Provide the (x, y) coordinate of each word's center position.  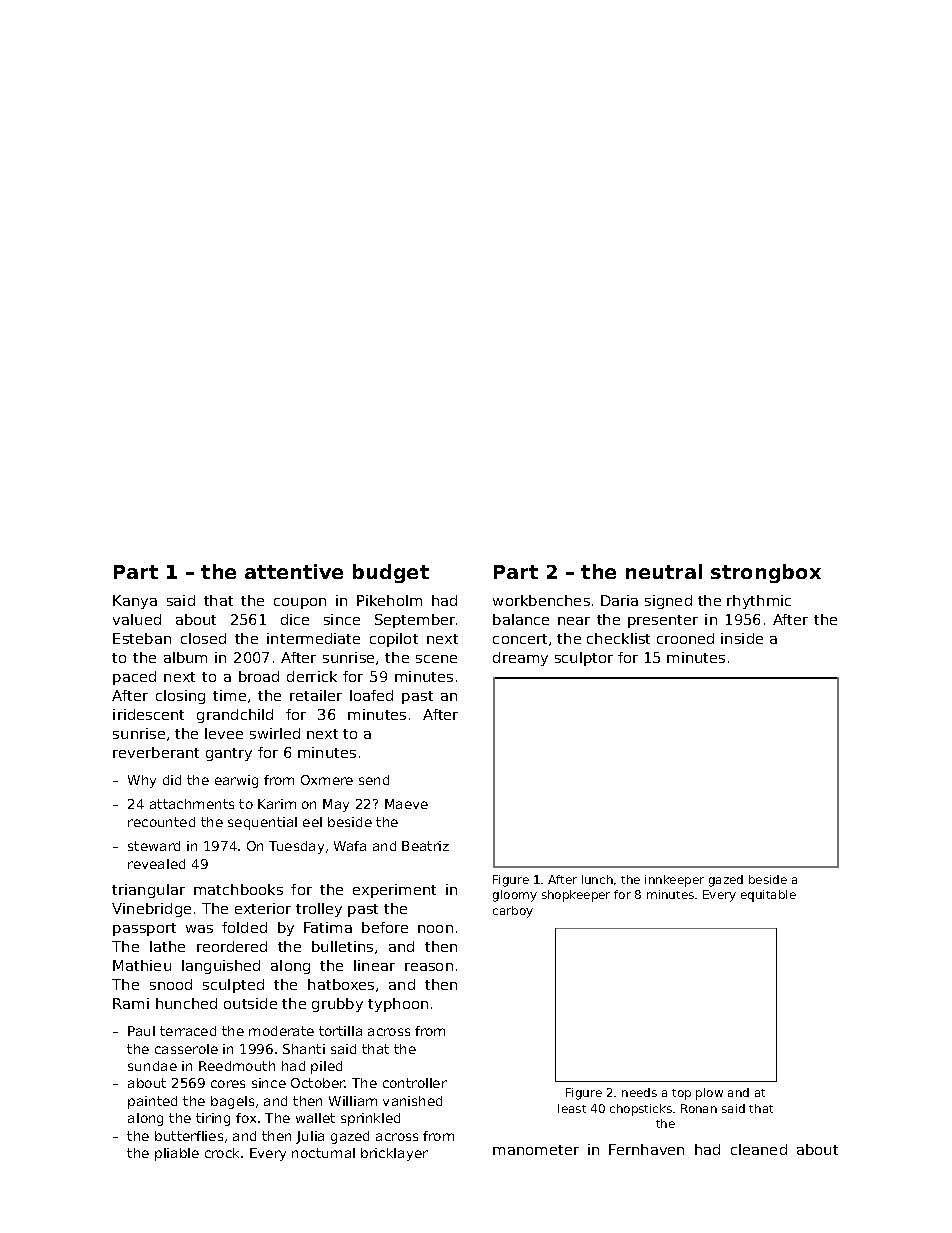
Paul (141, 1031)
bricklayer (394, 1154)
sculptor (584, 659)
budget (391, 573)
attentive (294, 571)
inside (742, 638)
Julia (310, 1137)
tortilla (340, 1031)
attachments (192, 804)
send (374, 780)
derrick (312, 676)
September (415, 621)
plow (709, 1094)
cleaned (759, 1149)
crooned (685, 638)
